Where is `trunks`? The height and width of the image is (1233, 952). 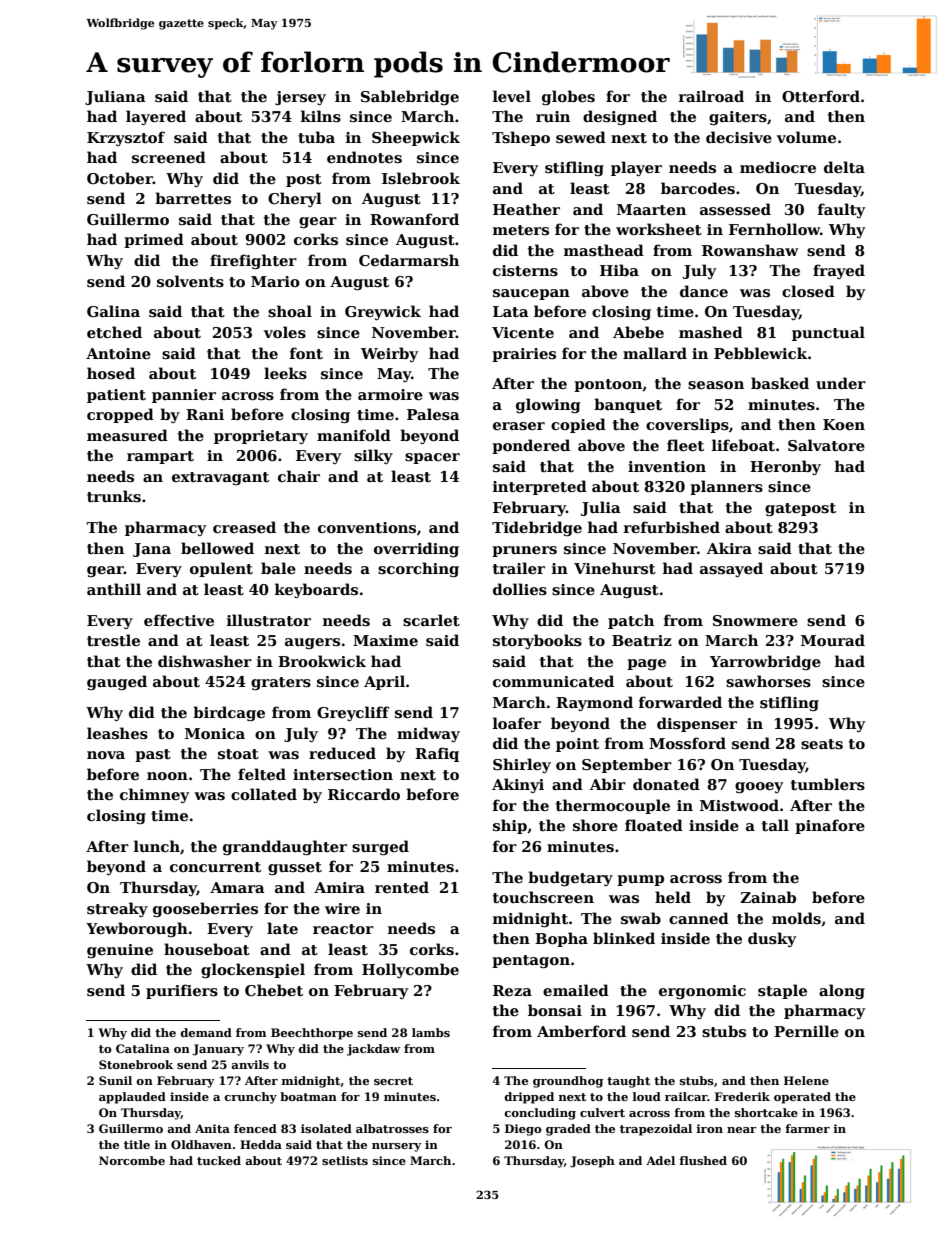 trunks is located at coordinates (114, 496).
